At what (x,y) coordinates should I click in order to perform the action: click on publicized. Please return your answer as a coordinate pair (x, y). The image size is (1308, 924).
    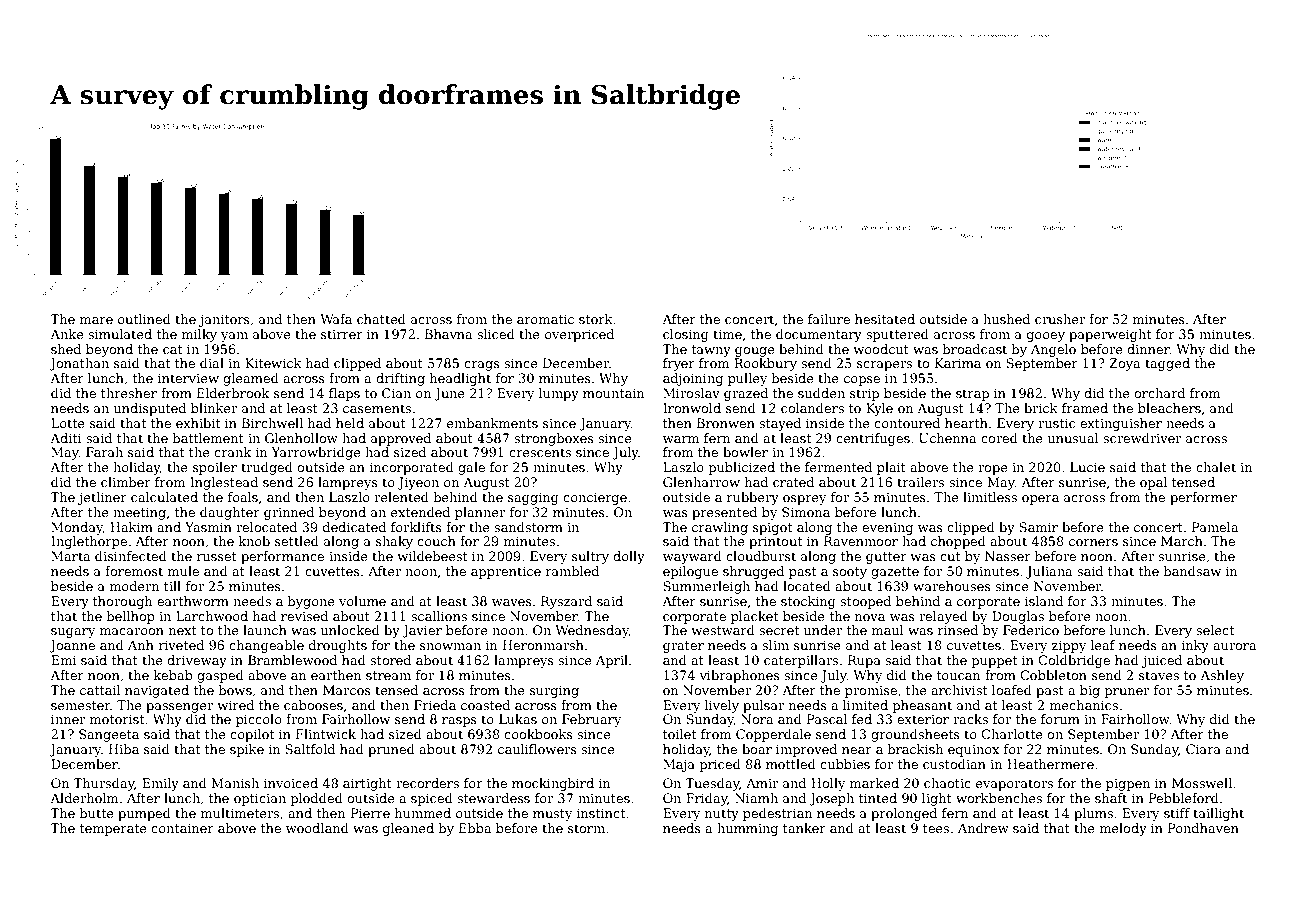
    Looking at the image, I should click on (742, 468).
